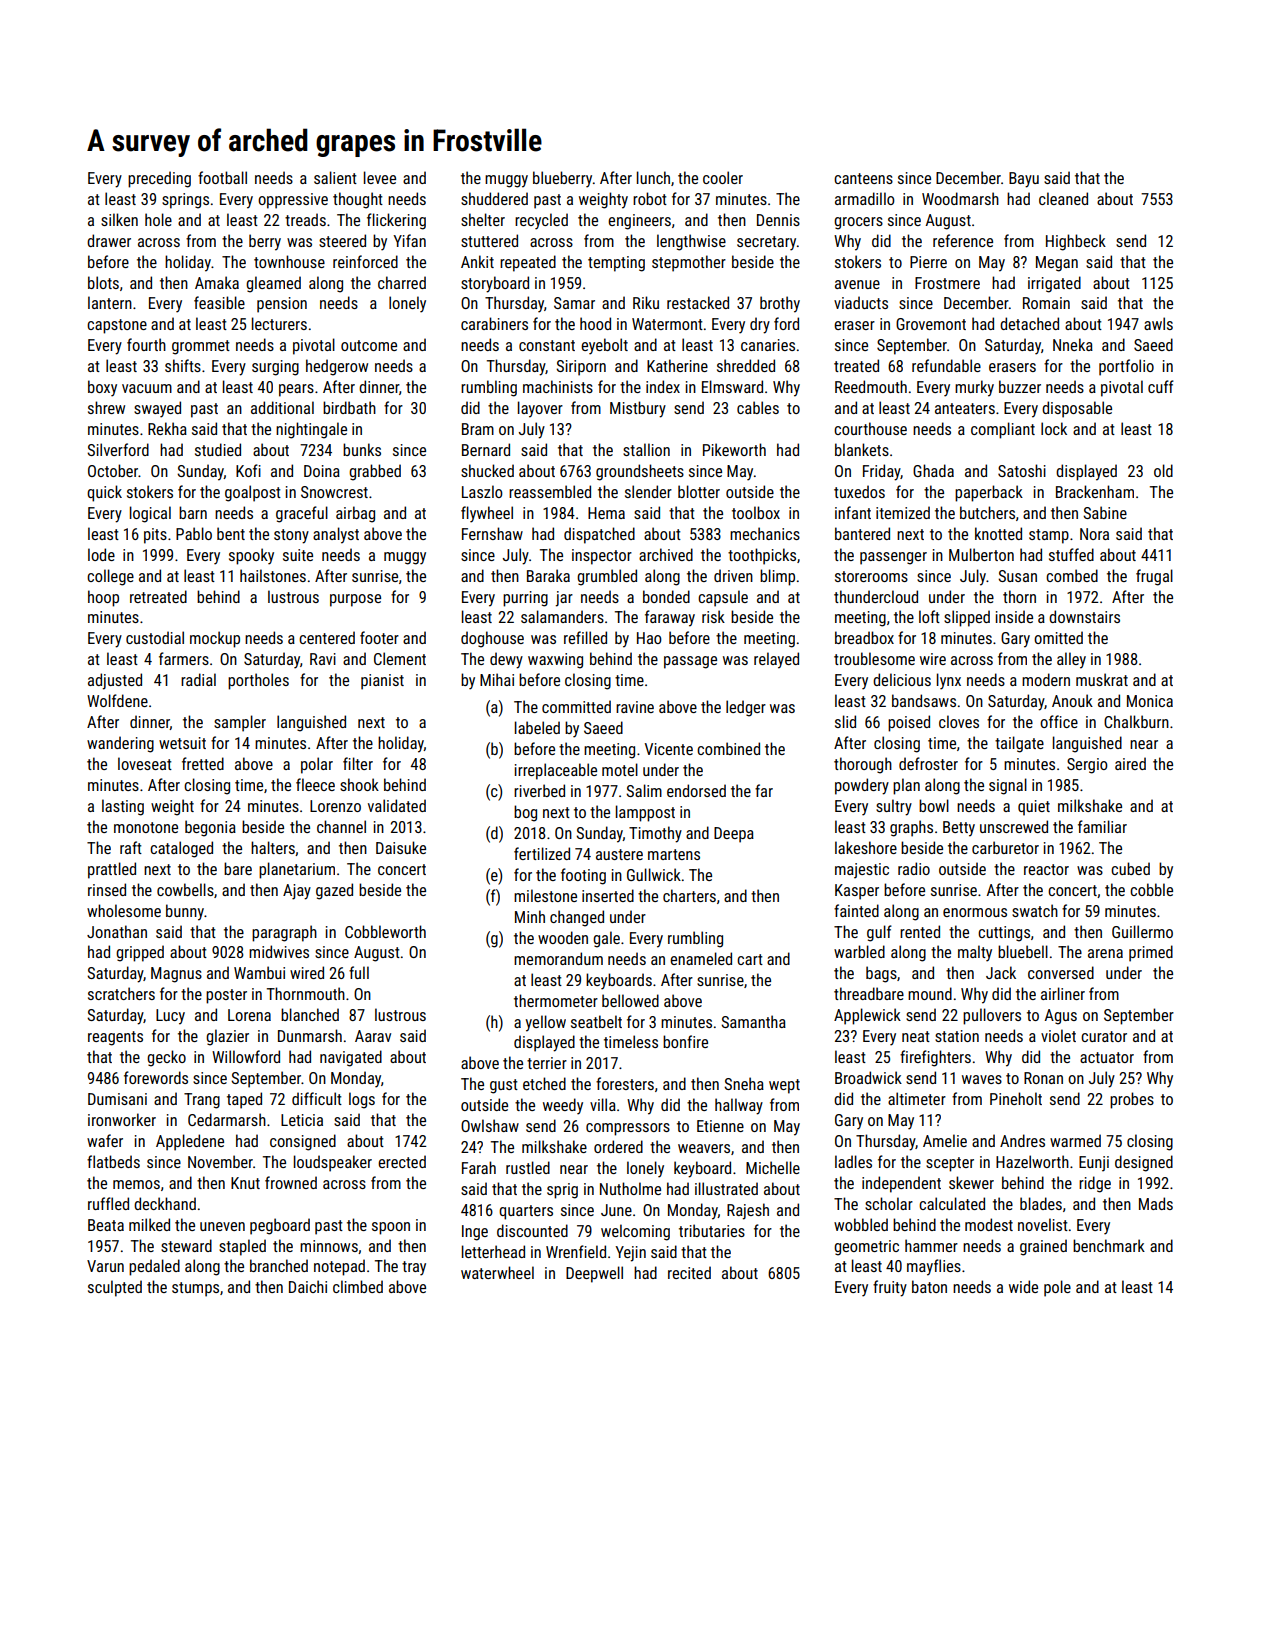 Image resolution: width=1261 pixels, height=1632 pixels. What do you see at coordinates (1024, 180) in the image?
I see `Bayu` at bounding box center [1024, 180].
